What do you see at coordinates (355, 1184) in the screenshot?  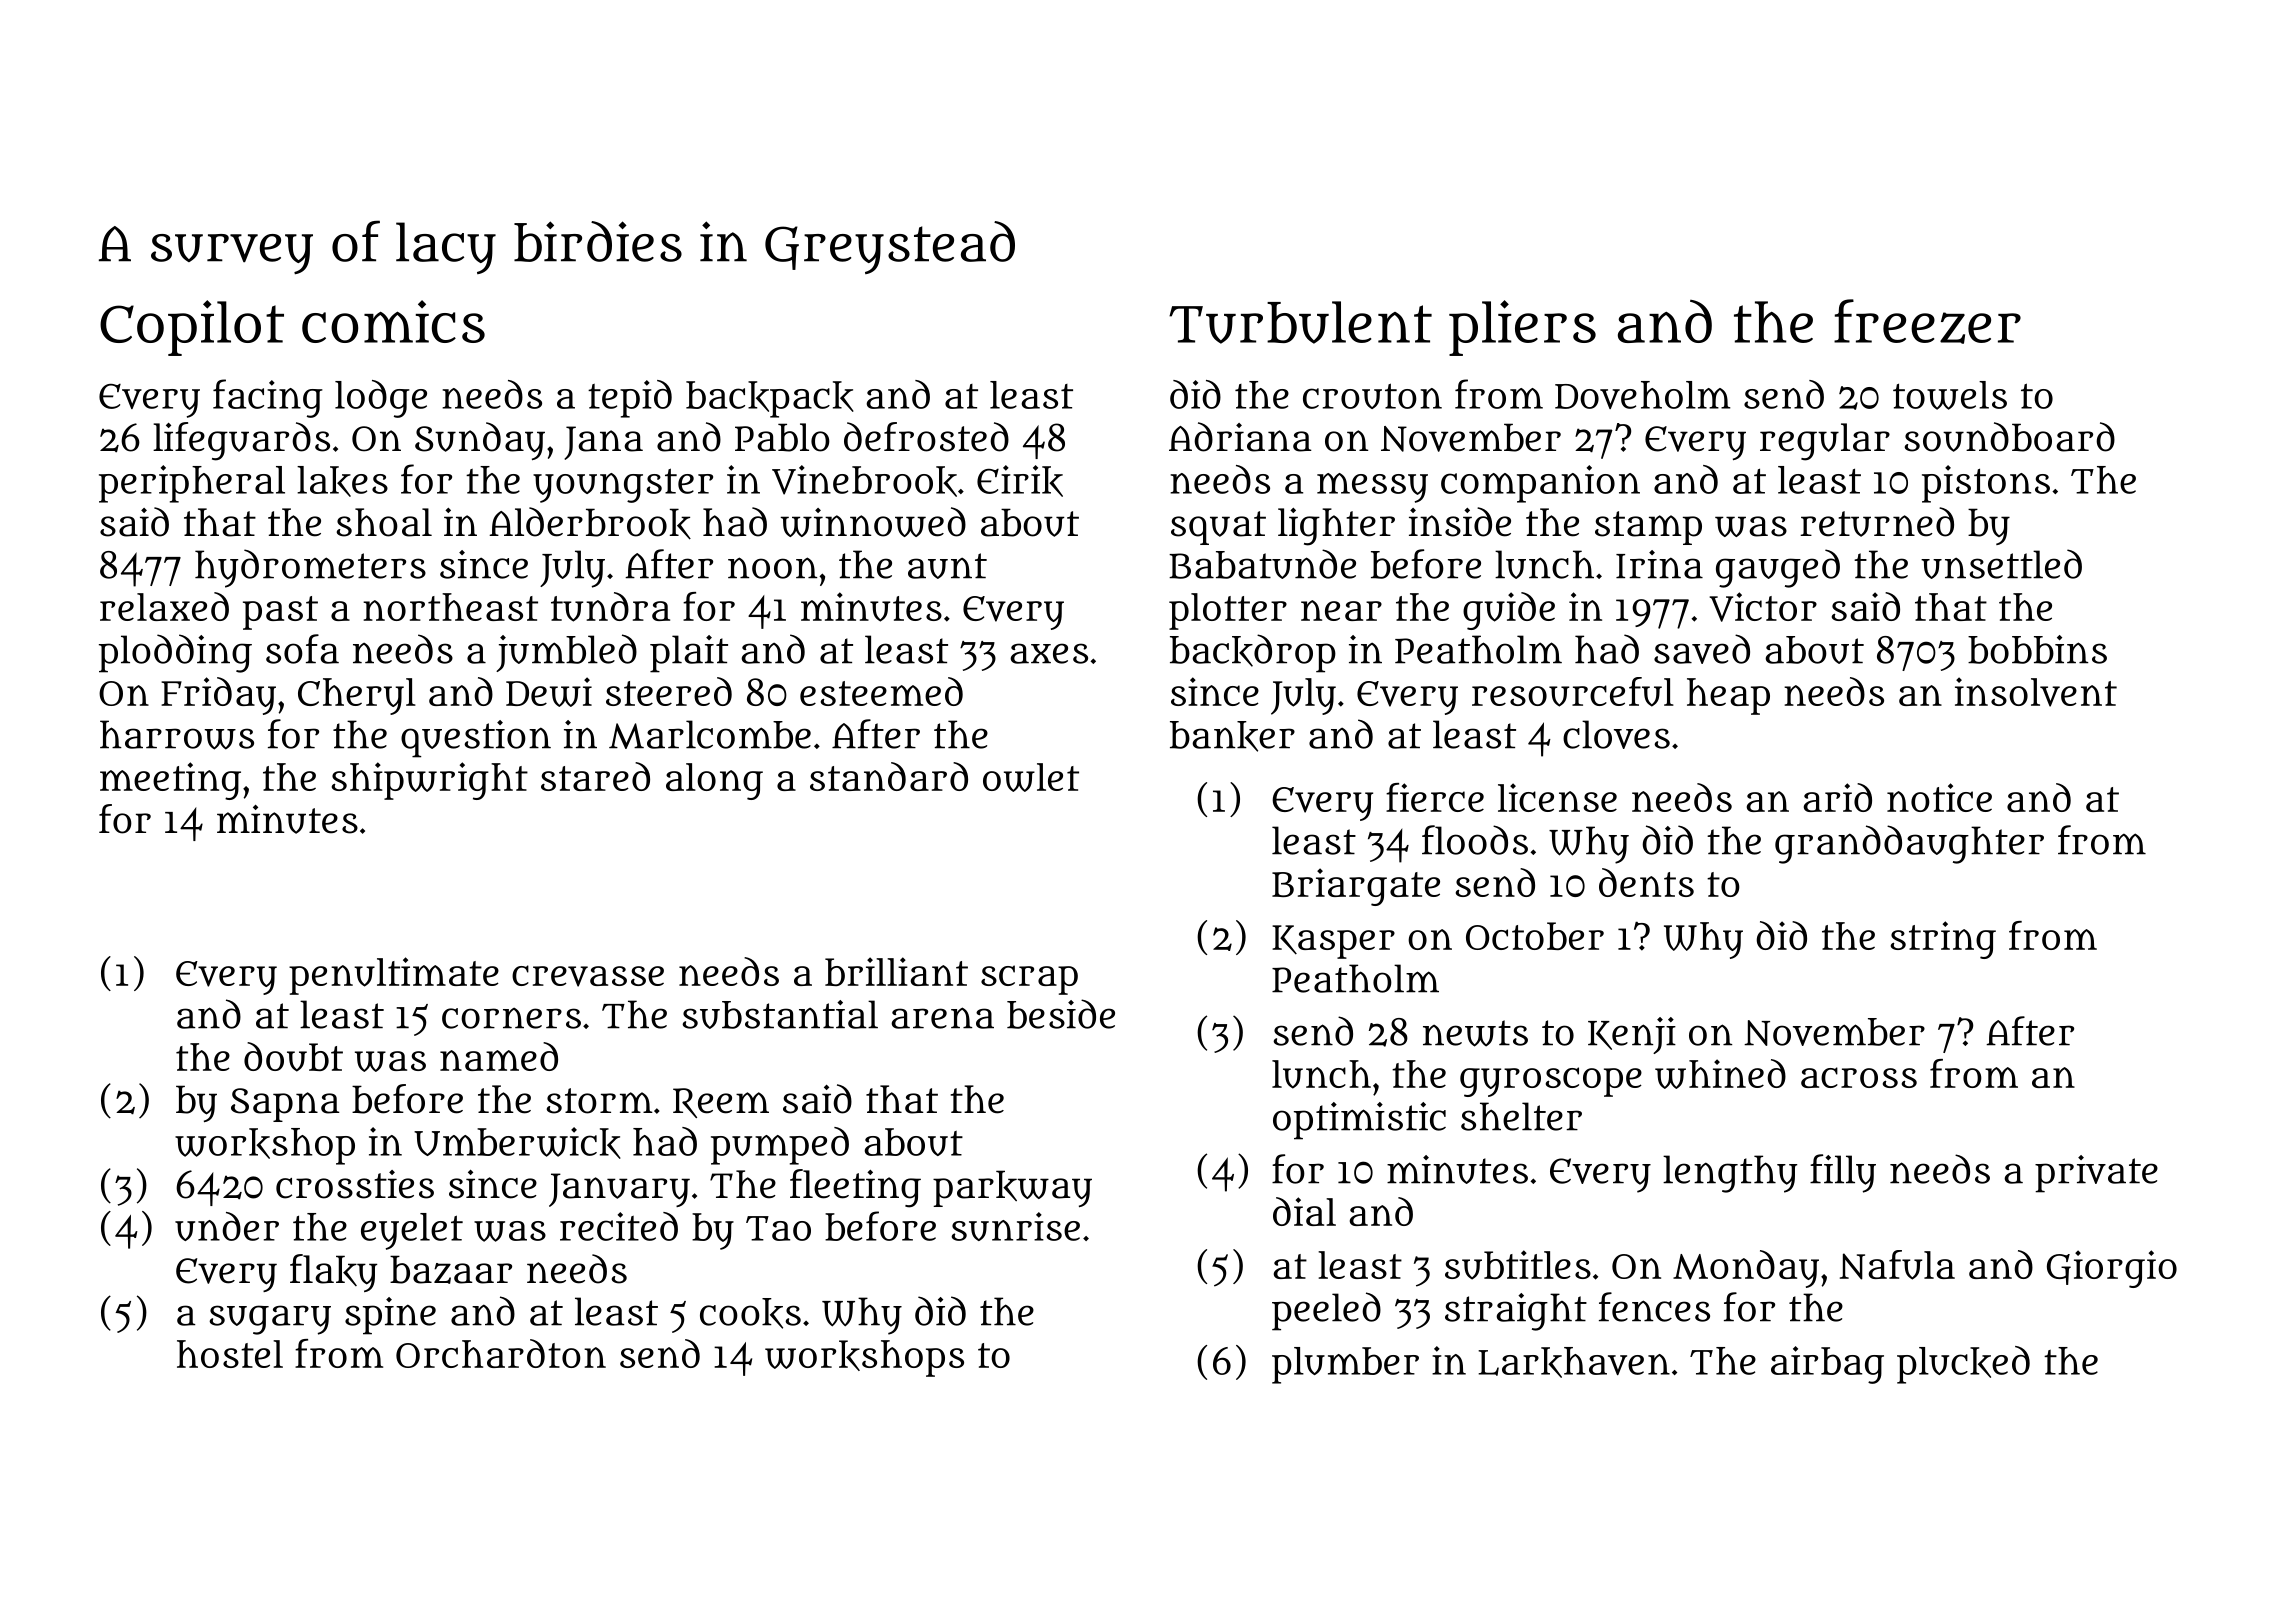 I see `crossties` at bounding box center [355, 1184].
